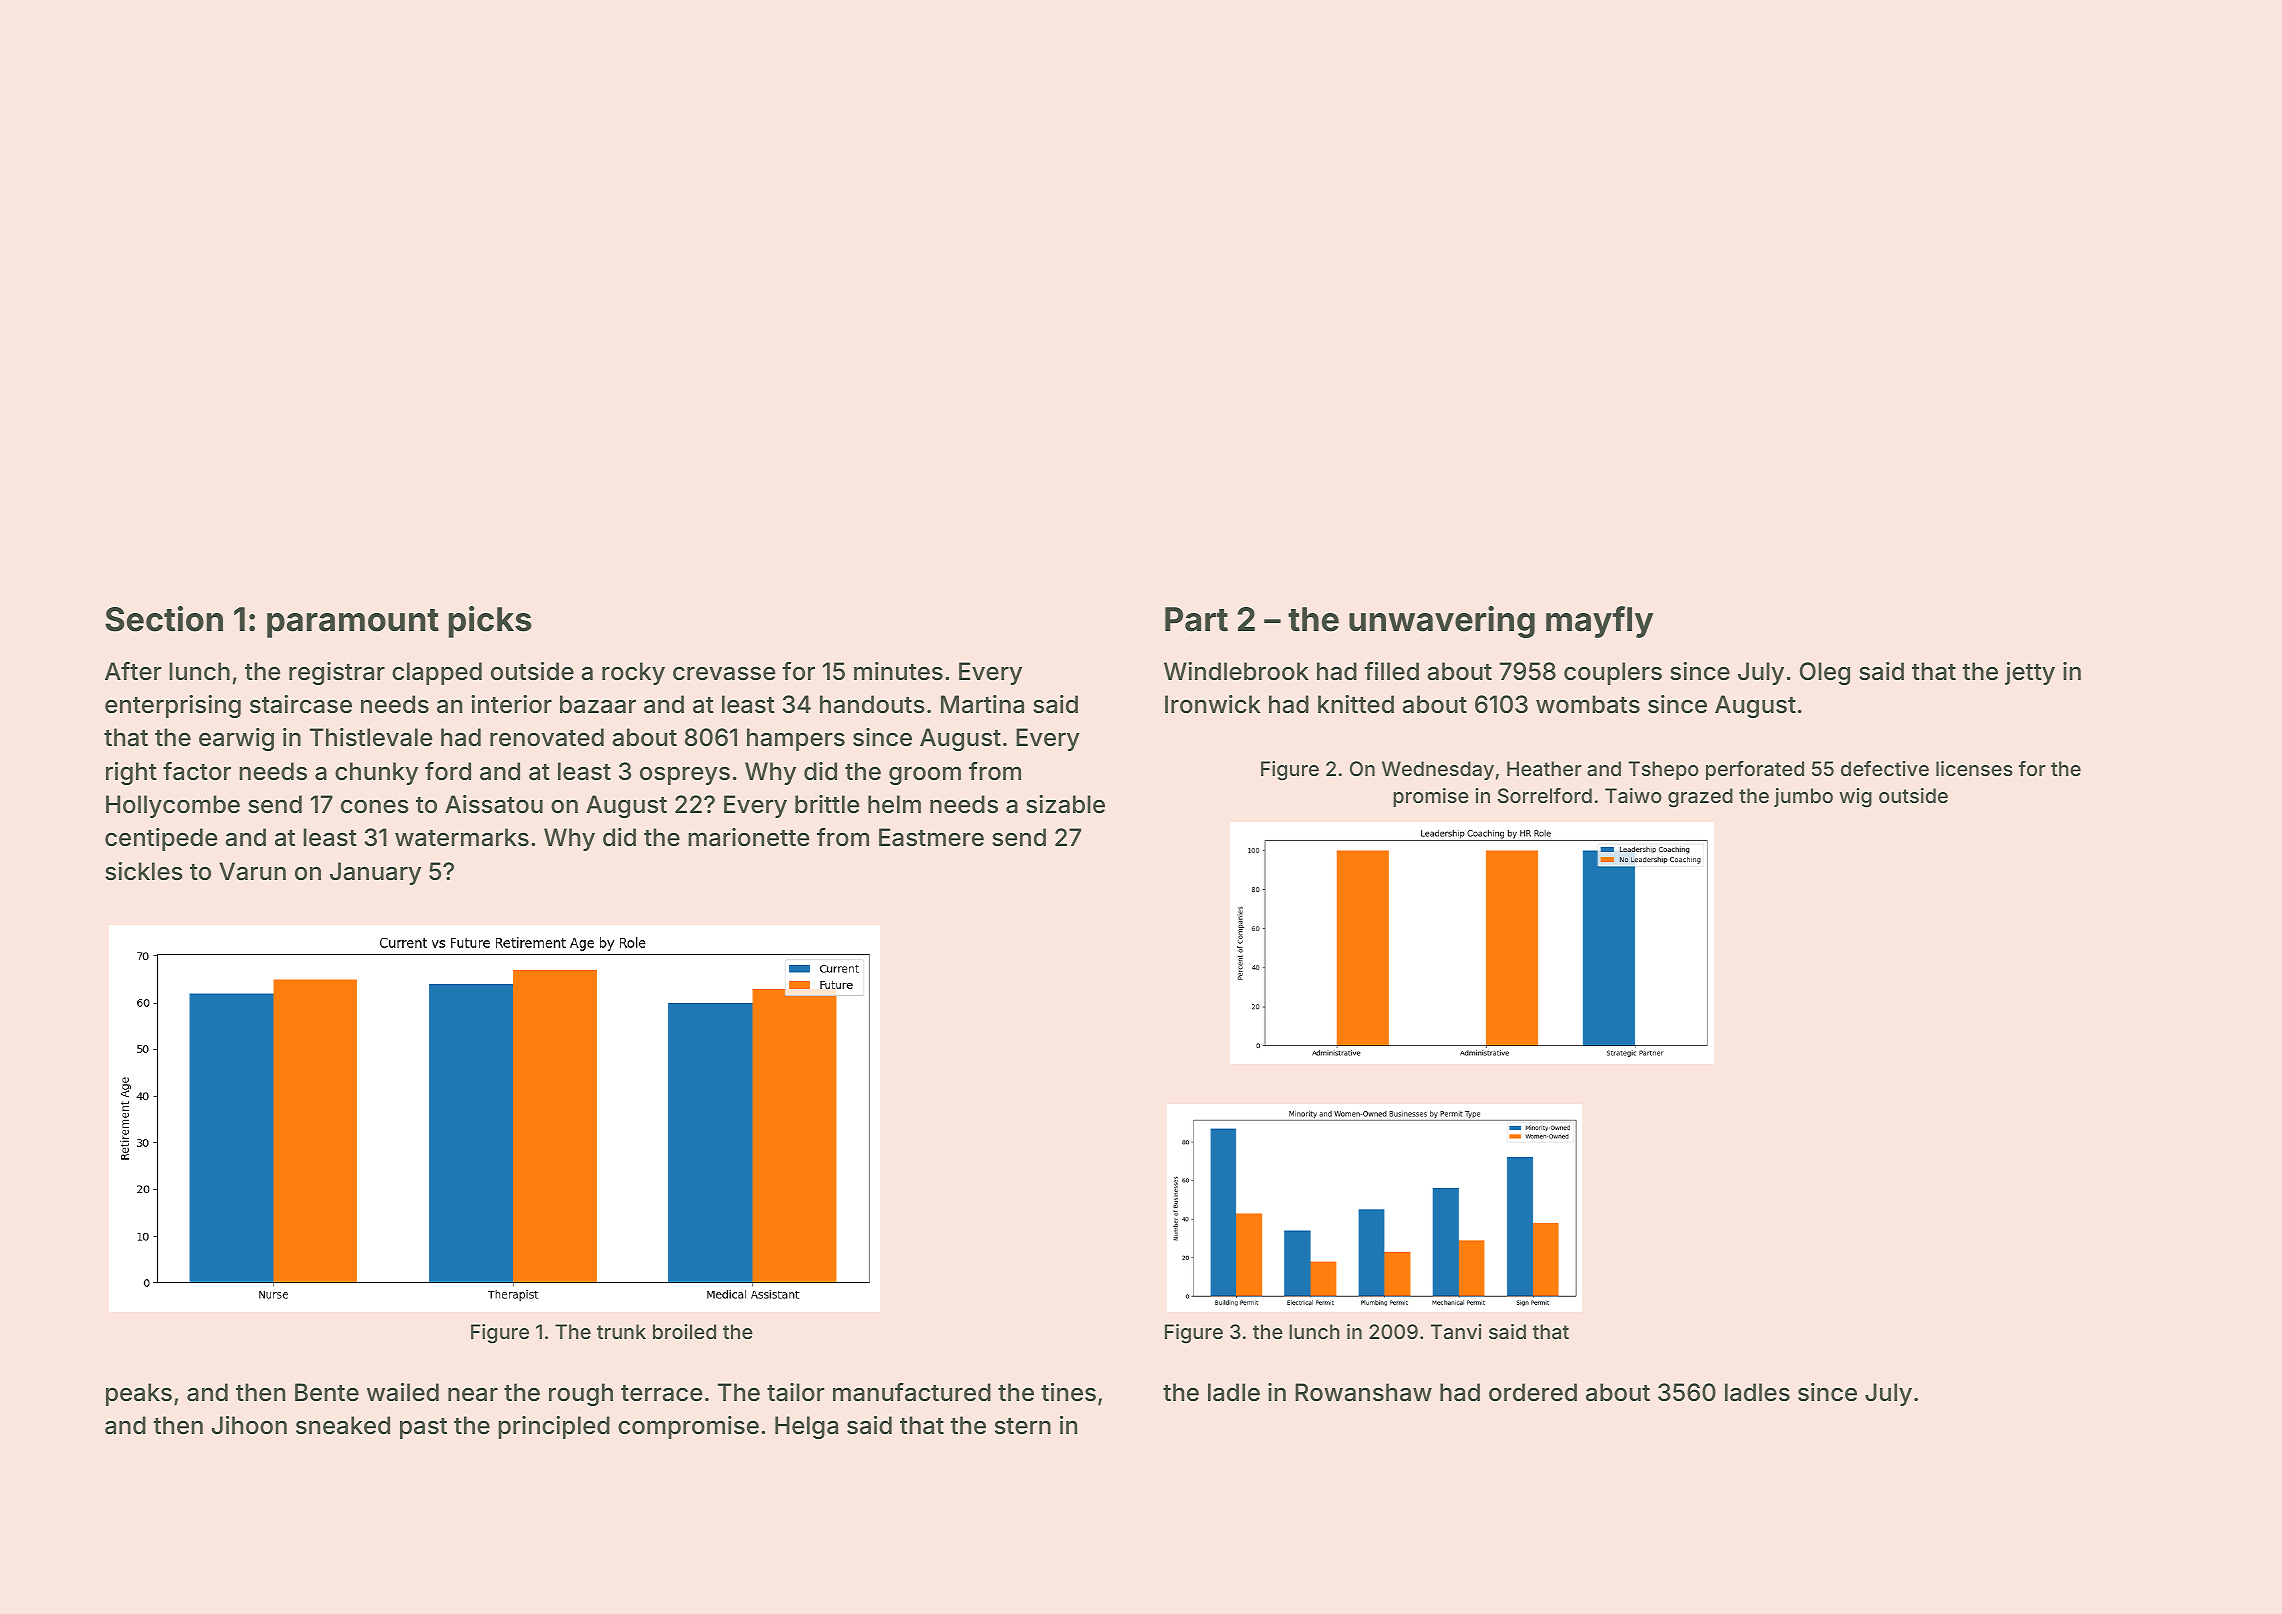 Image resolution: width=2282 pixels, height=1614 pixels. Describe the element at coordinates (684, 1331) in the screenshot. I see `broiled` at that location.
